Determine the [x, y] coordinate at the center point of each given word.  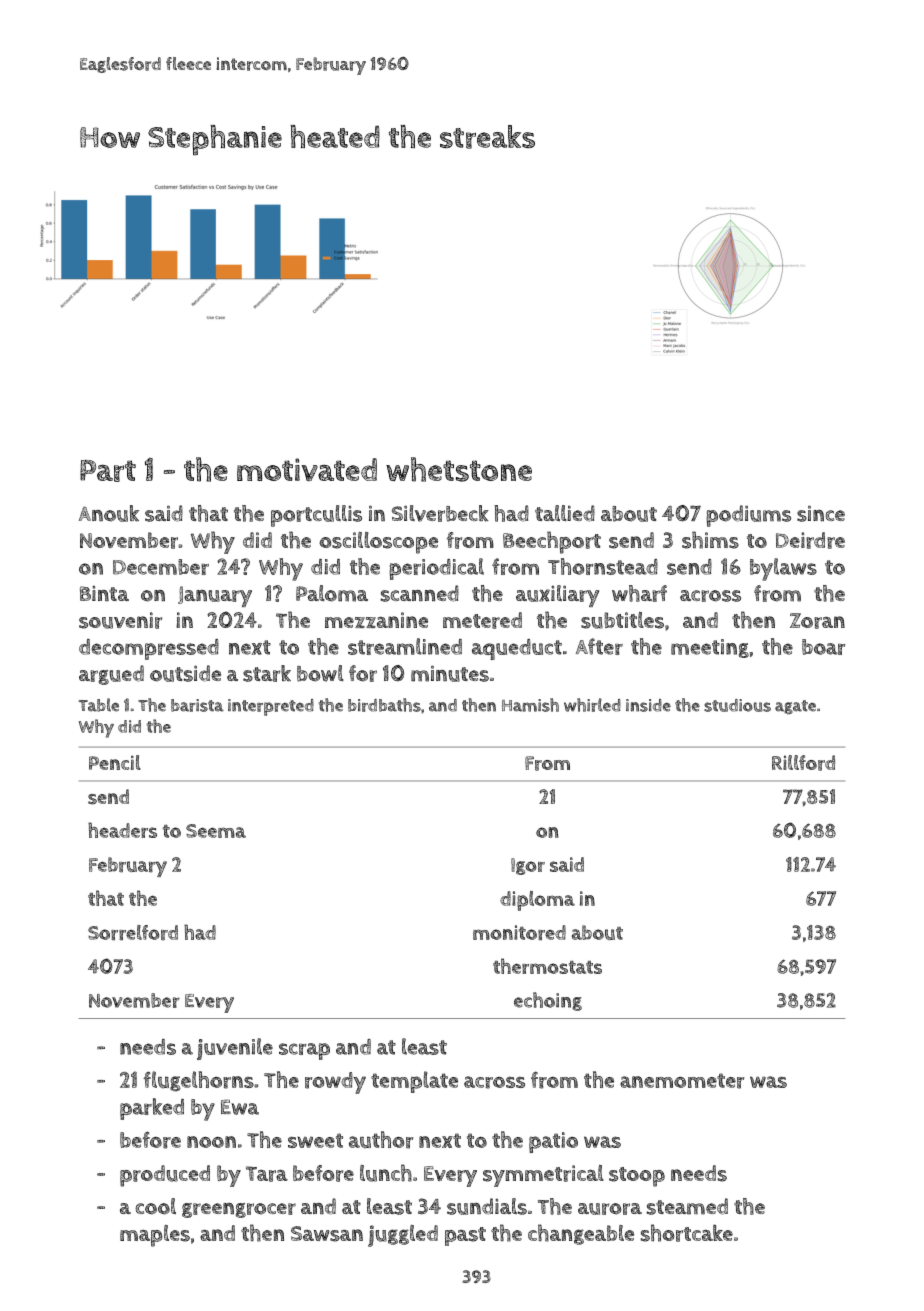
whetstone [459, 469]
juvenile [235, 1049]
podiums [748, 516]
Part [108, 471]
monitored [519, 933]
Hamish [530, 705]
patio [553, 1142]
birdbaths [384, 705]
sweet [315, 1140]
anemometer [682, 1081]
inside [648, 705]
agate [795, 707]
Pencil [115, 762]
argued [111, 675]
